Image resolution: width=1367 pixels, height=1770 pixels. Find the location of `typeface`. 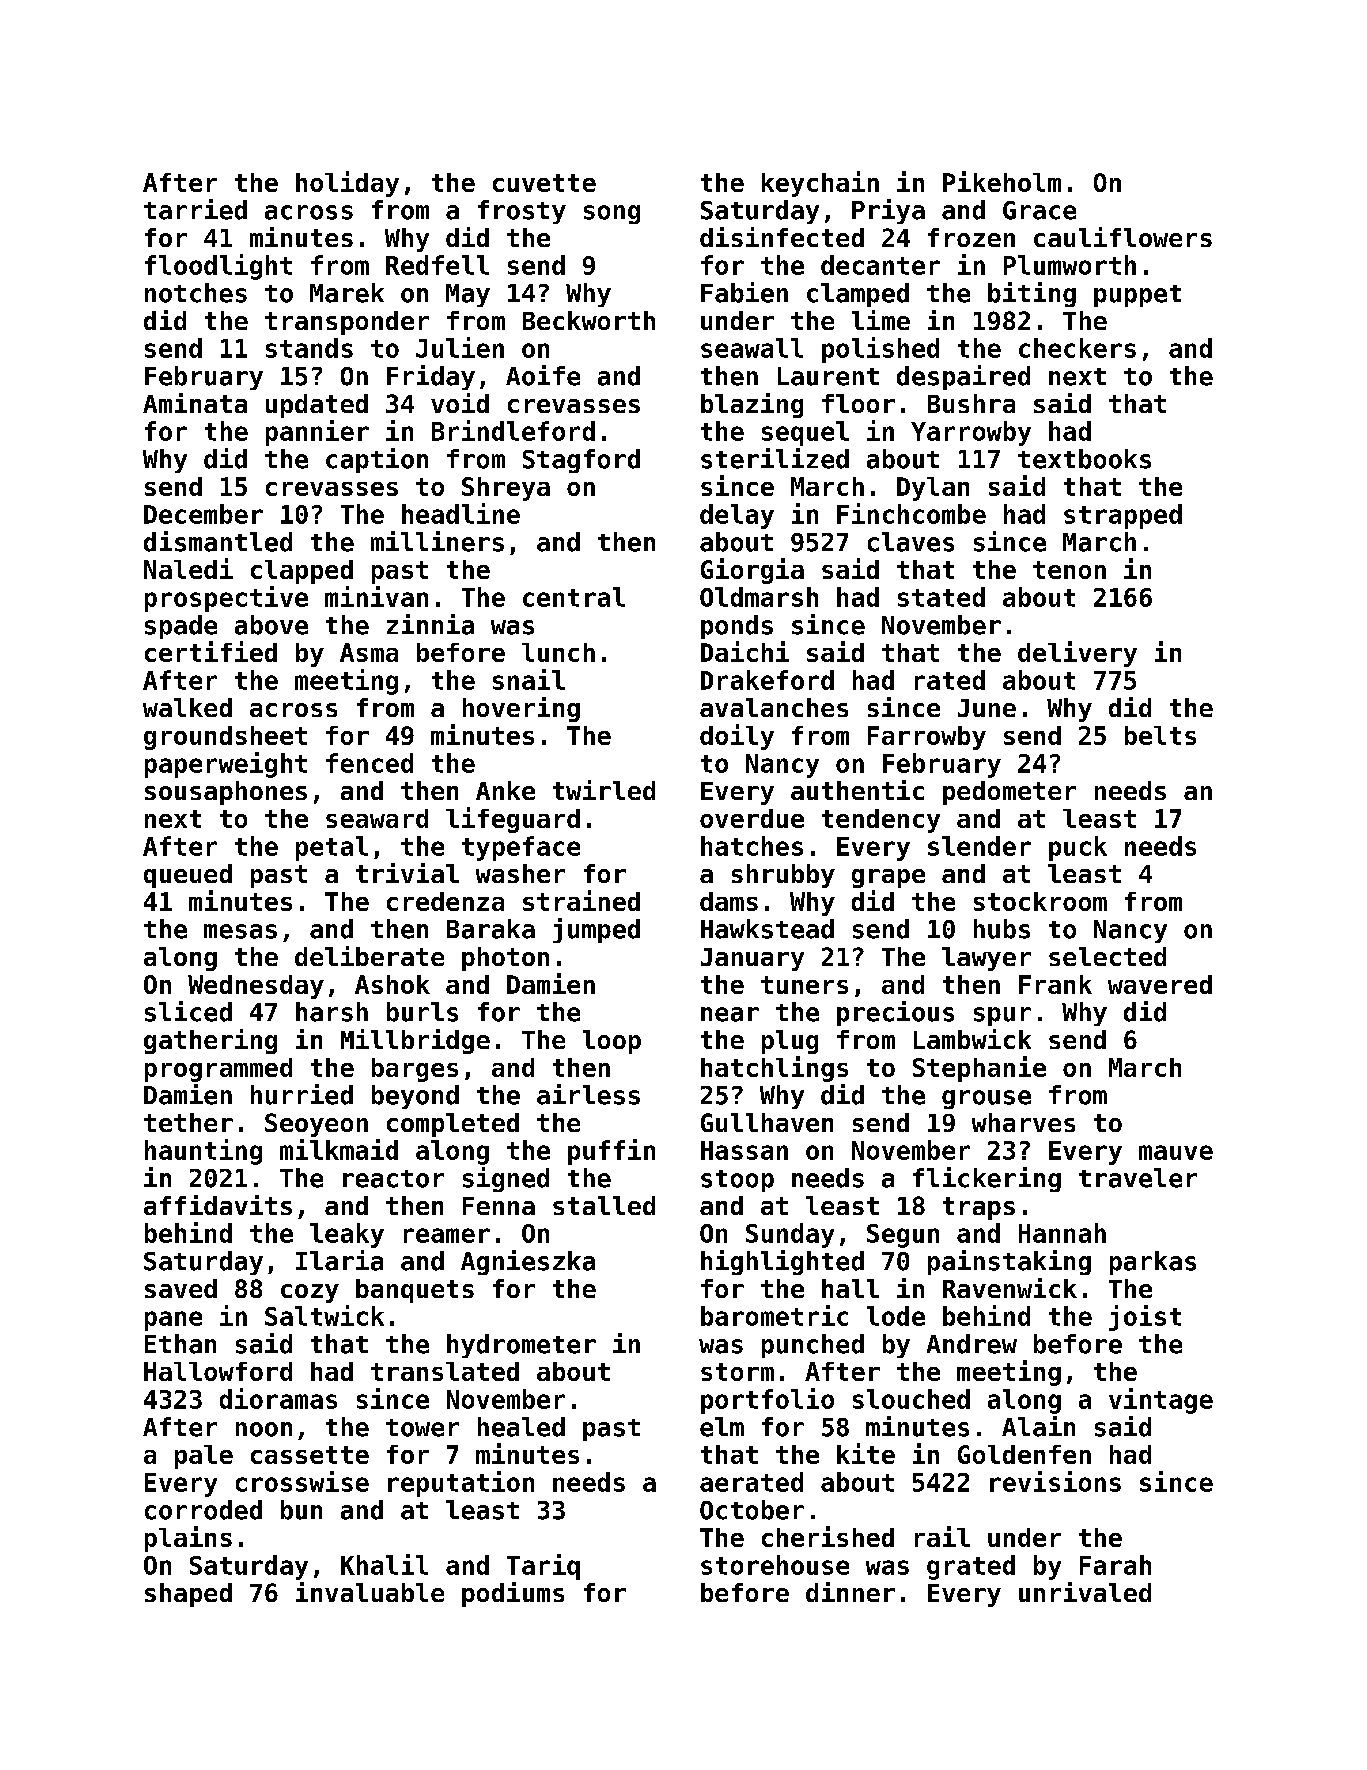

typeface is located at coordinates (521, 848).
